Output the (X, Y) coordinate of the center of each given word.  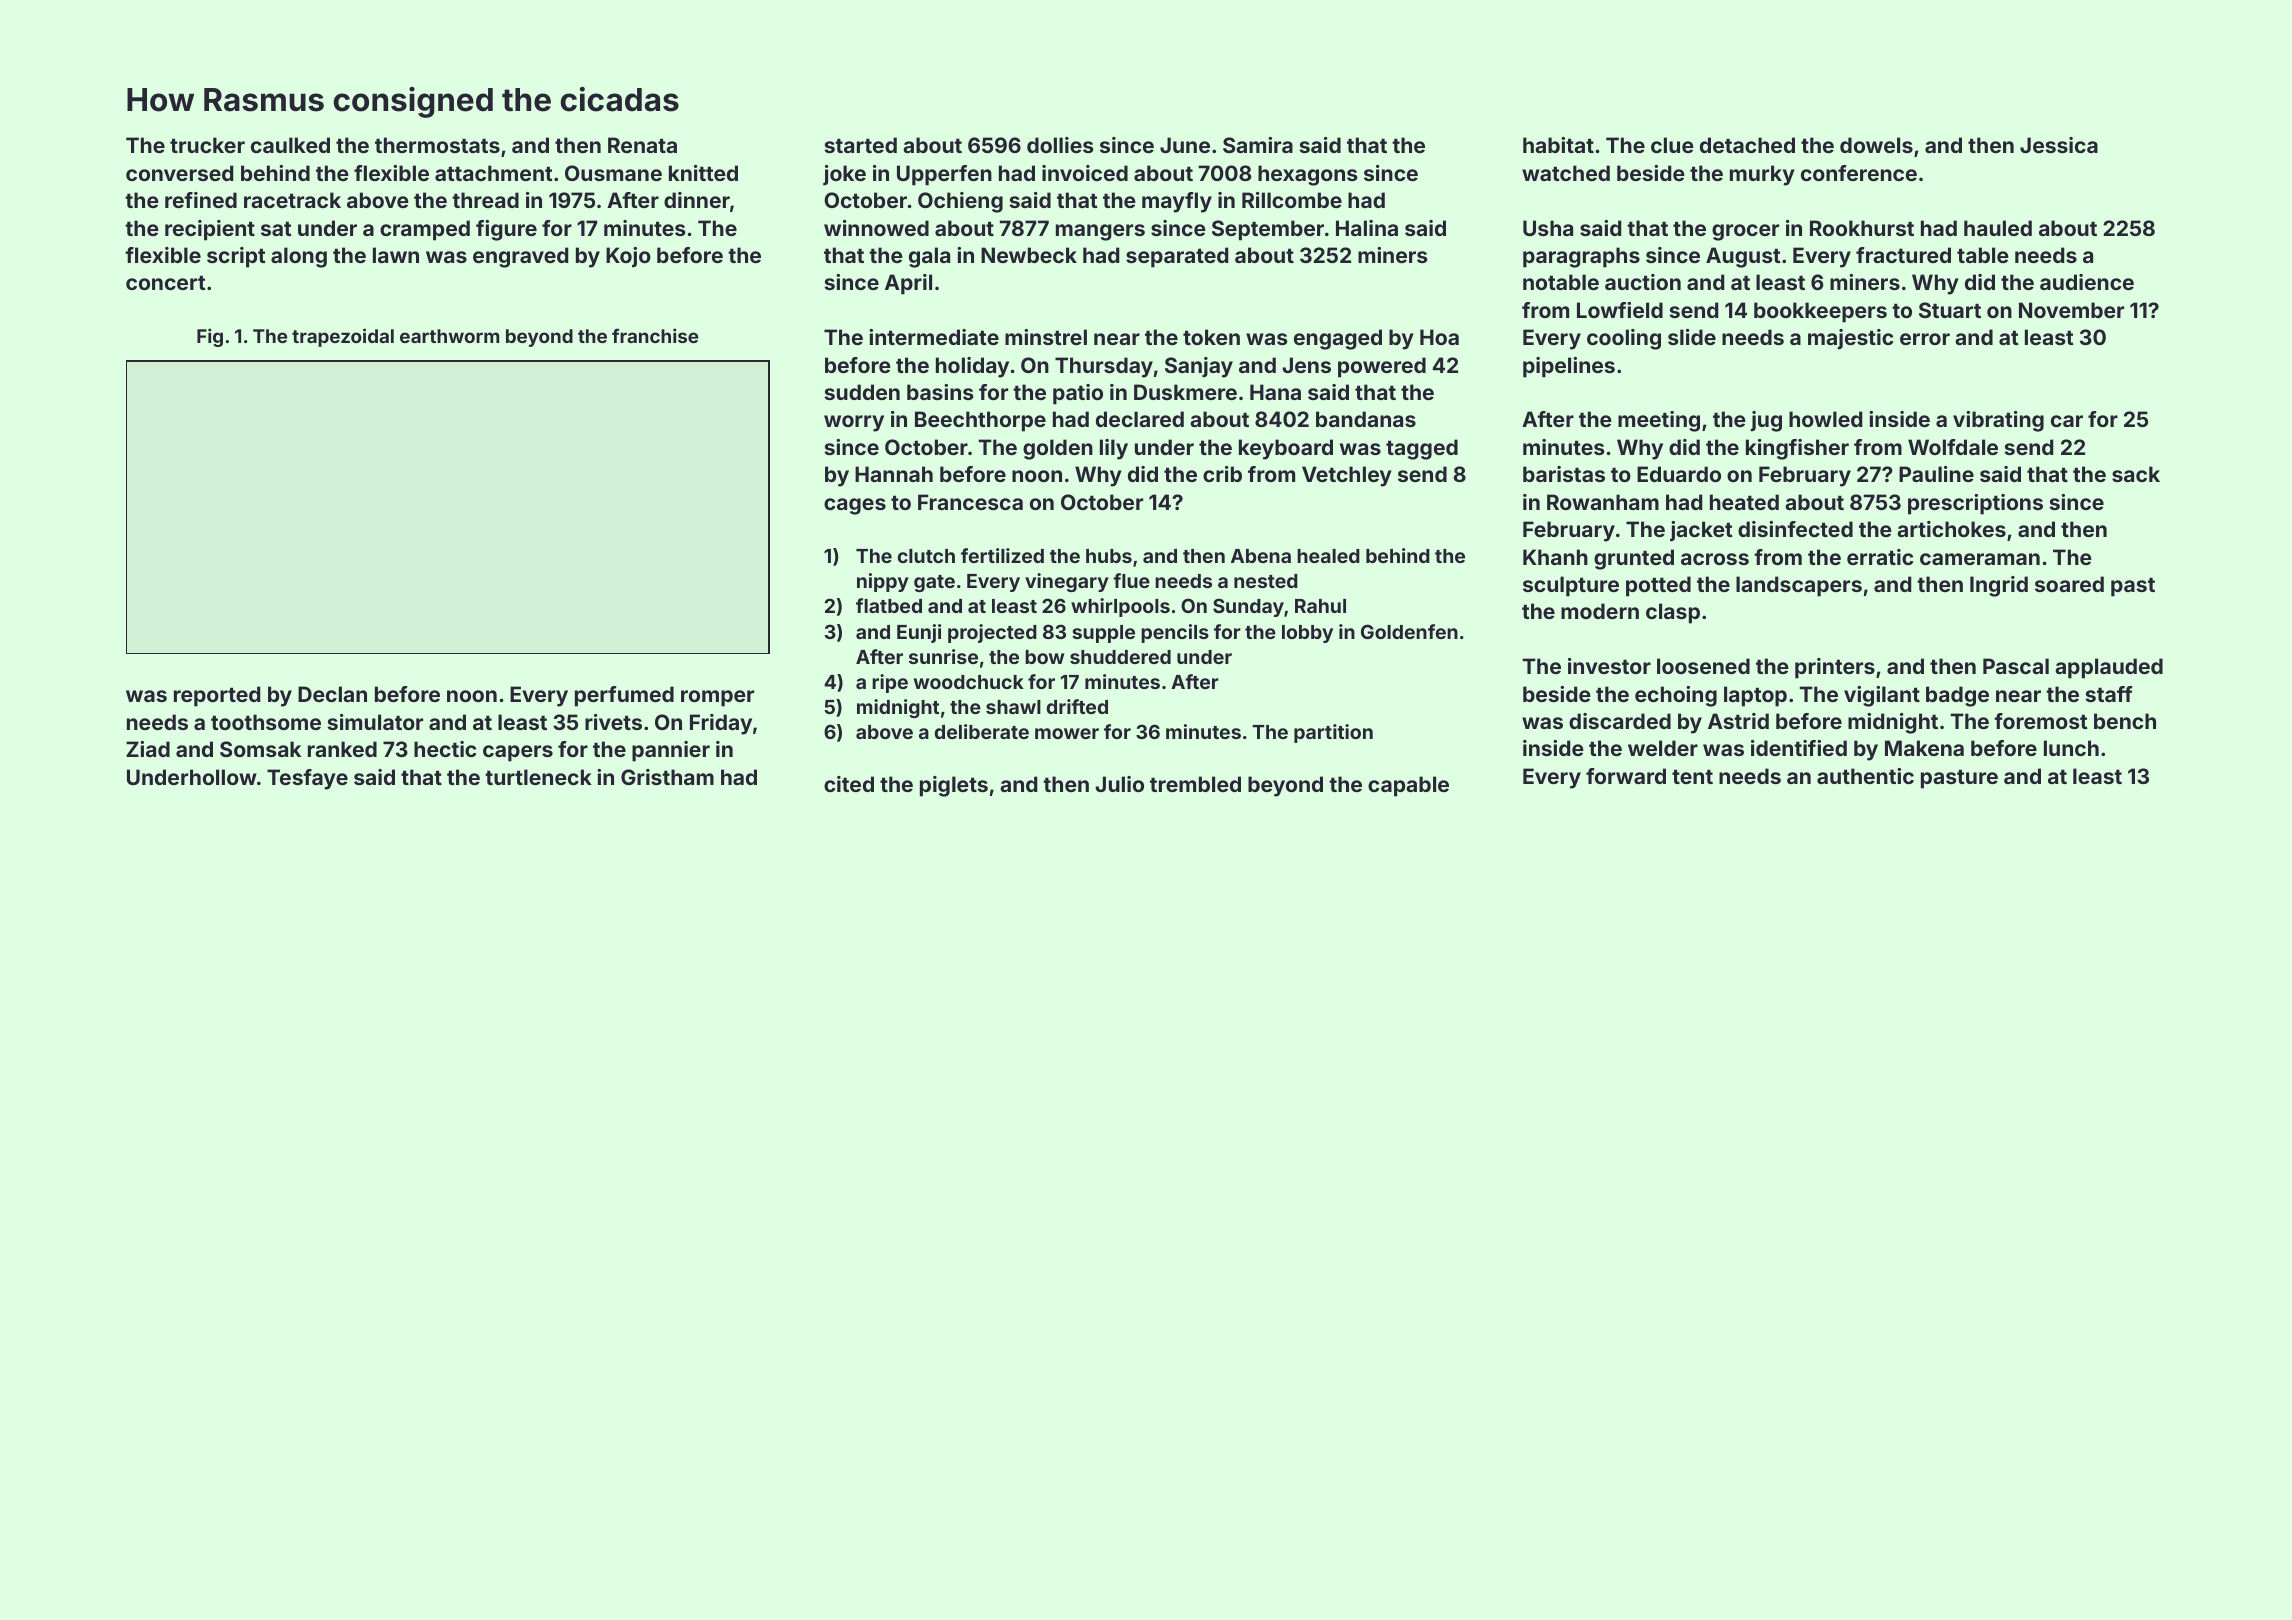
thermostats (437, 145)
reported (217, 696)
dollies (1060, 145)
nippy (883, 582)
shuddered (1120, 657)
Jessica (2059, 145)
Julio (1119, 784)
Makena (1924, 748)
